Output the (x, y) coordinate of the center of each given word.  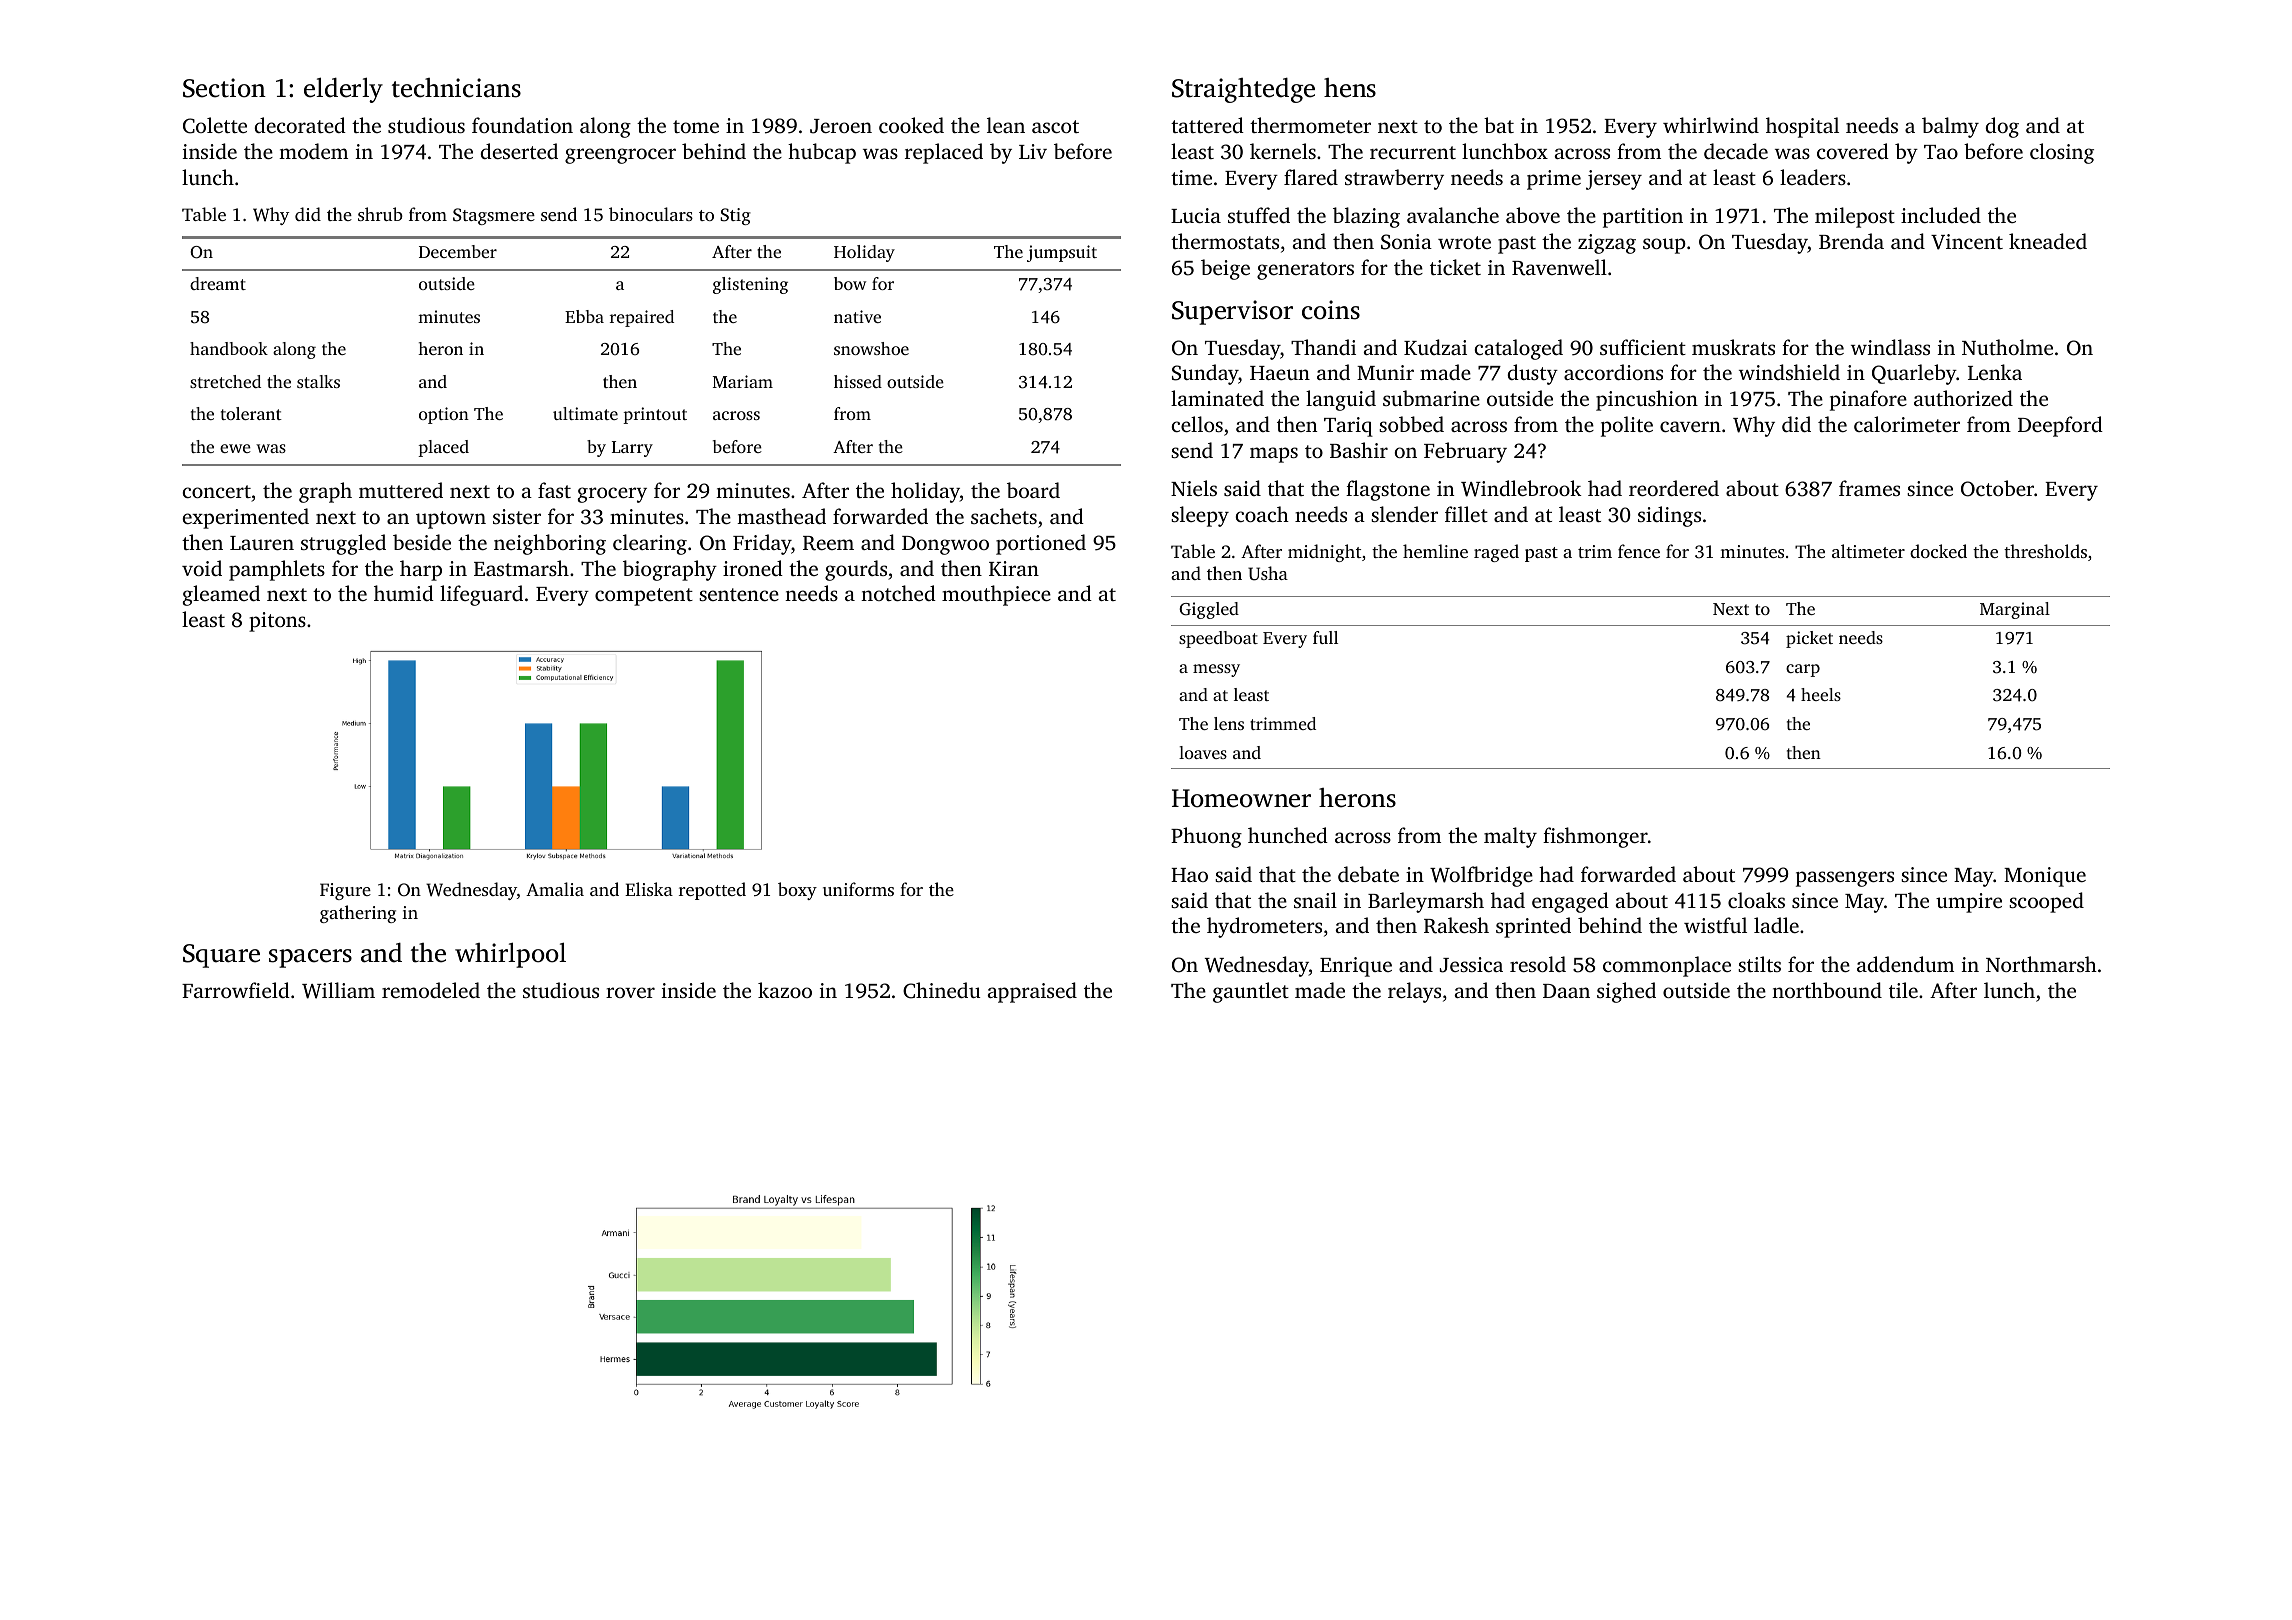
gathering (358, 914)
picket (1809, 639)
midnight (1325, 553)
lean (1006, 125)
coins (1331, 310)
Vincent (1967, 242)
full (1325, 637)
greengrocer (620, 156)
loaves (1203, 752)
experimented (246, 518)
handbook (229, 348)
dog (2002, 127)
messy (1216, 670)
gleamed (221, 595)
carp (1803, 670)
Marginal (2015, 610)
